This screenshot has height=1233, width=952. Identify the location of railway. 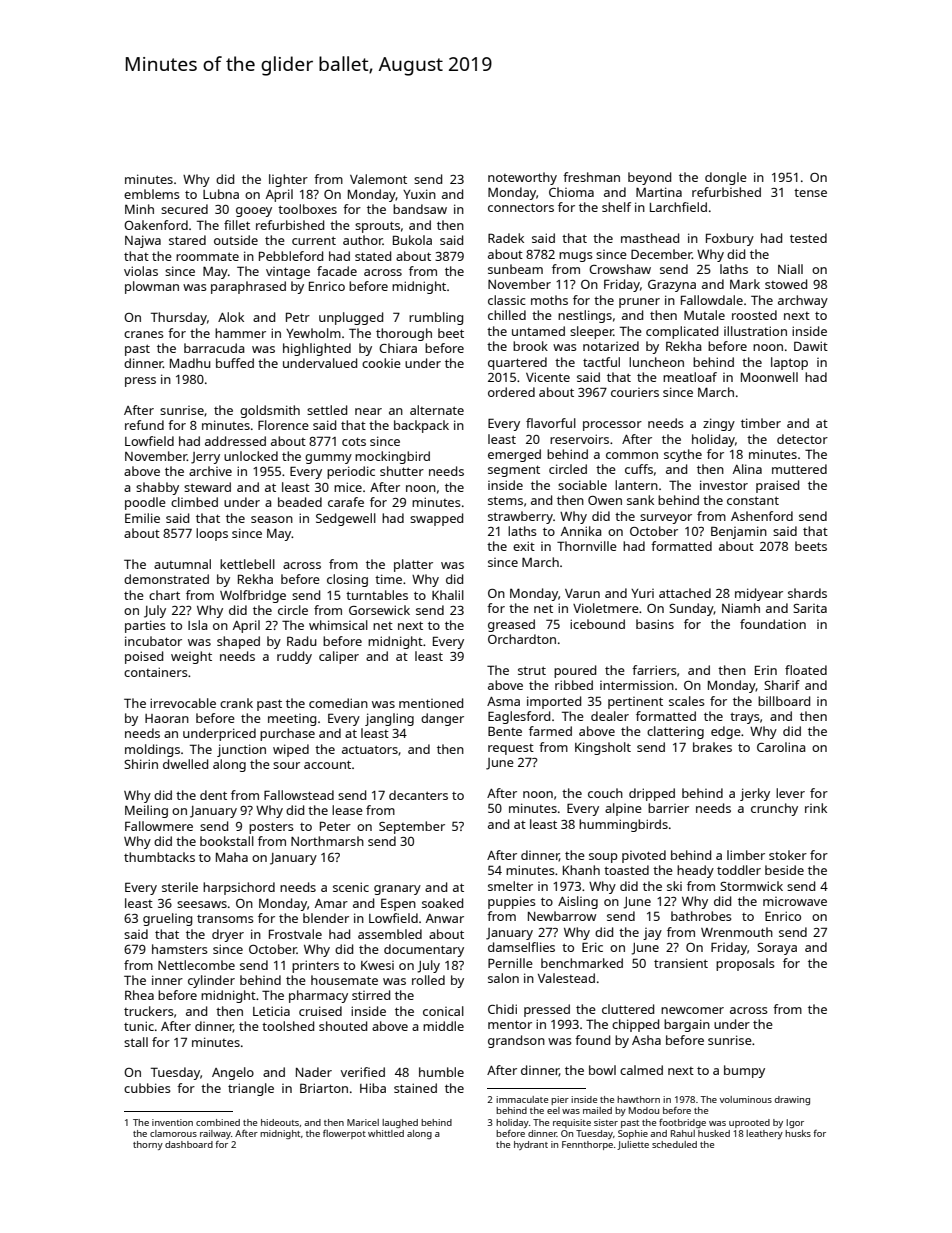
(215, 1134).
